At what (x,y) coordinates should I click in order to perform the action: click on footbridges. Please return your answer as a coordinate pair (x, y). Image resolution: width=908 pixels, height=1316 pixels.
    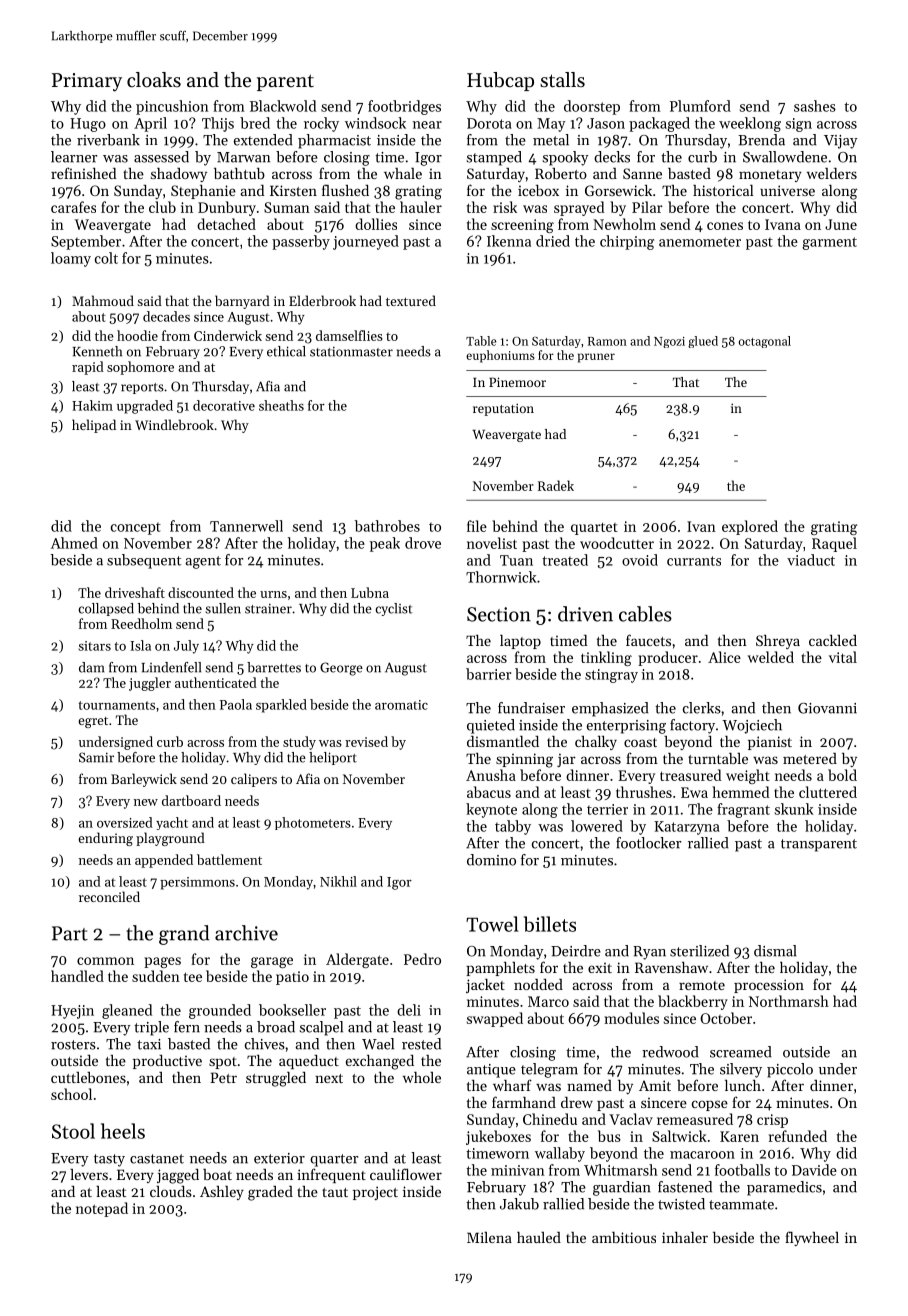
    Looking at the image, I should click on (404, 107).
